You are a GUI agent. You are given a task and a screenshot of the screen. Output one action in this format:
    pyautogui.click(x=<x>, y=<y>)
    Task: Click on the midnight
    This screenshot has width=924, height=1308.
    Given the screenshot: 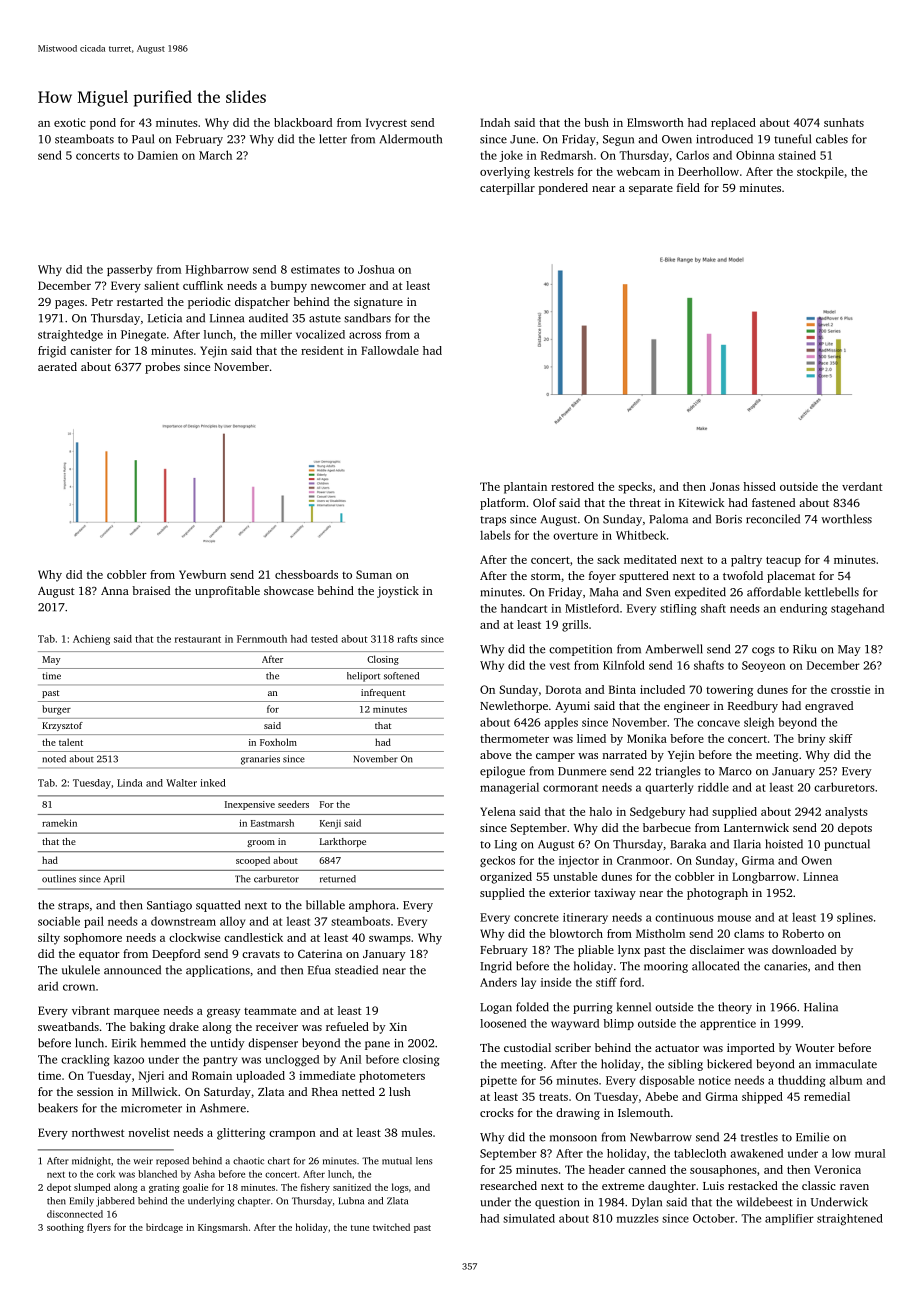 What is the action you would take?
    pyautogui.click(x=91, y=1162)
